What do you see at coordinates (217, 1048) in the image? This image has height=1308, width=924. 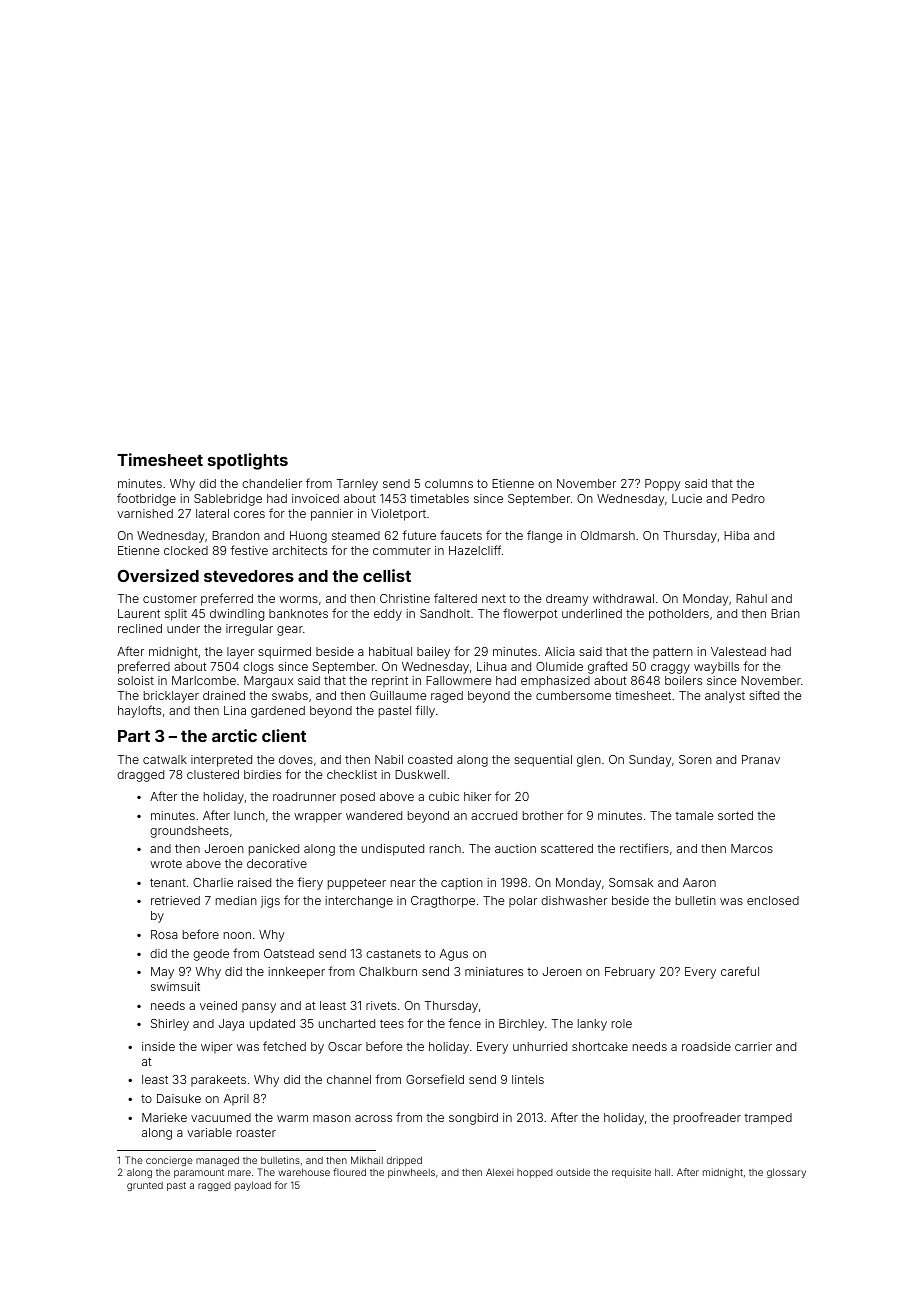 I see `wiper` at bounding box center [217, 1048].
